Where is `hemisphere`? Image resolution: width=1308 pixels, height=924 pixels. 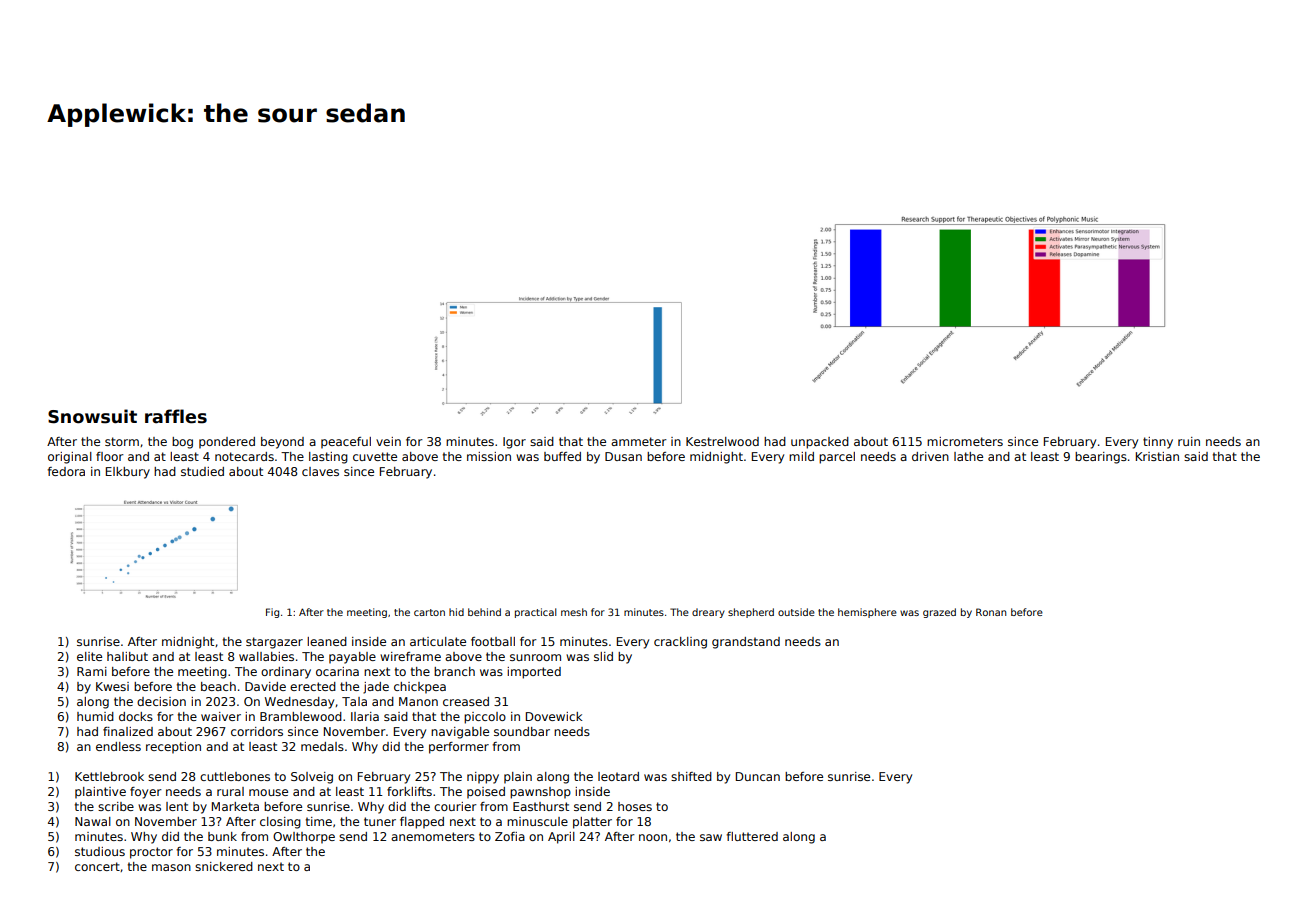 hemisphere is located at coordinates (867, 613).
